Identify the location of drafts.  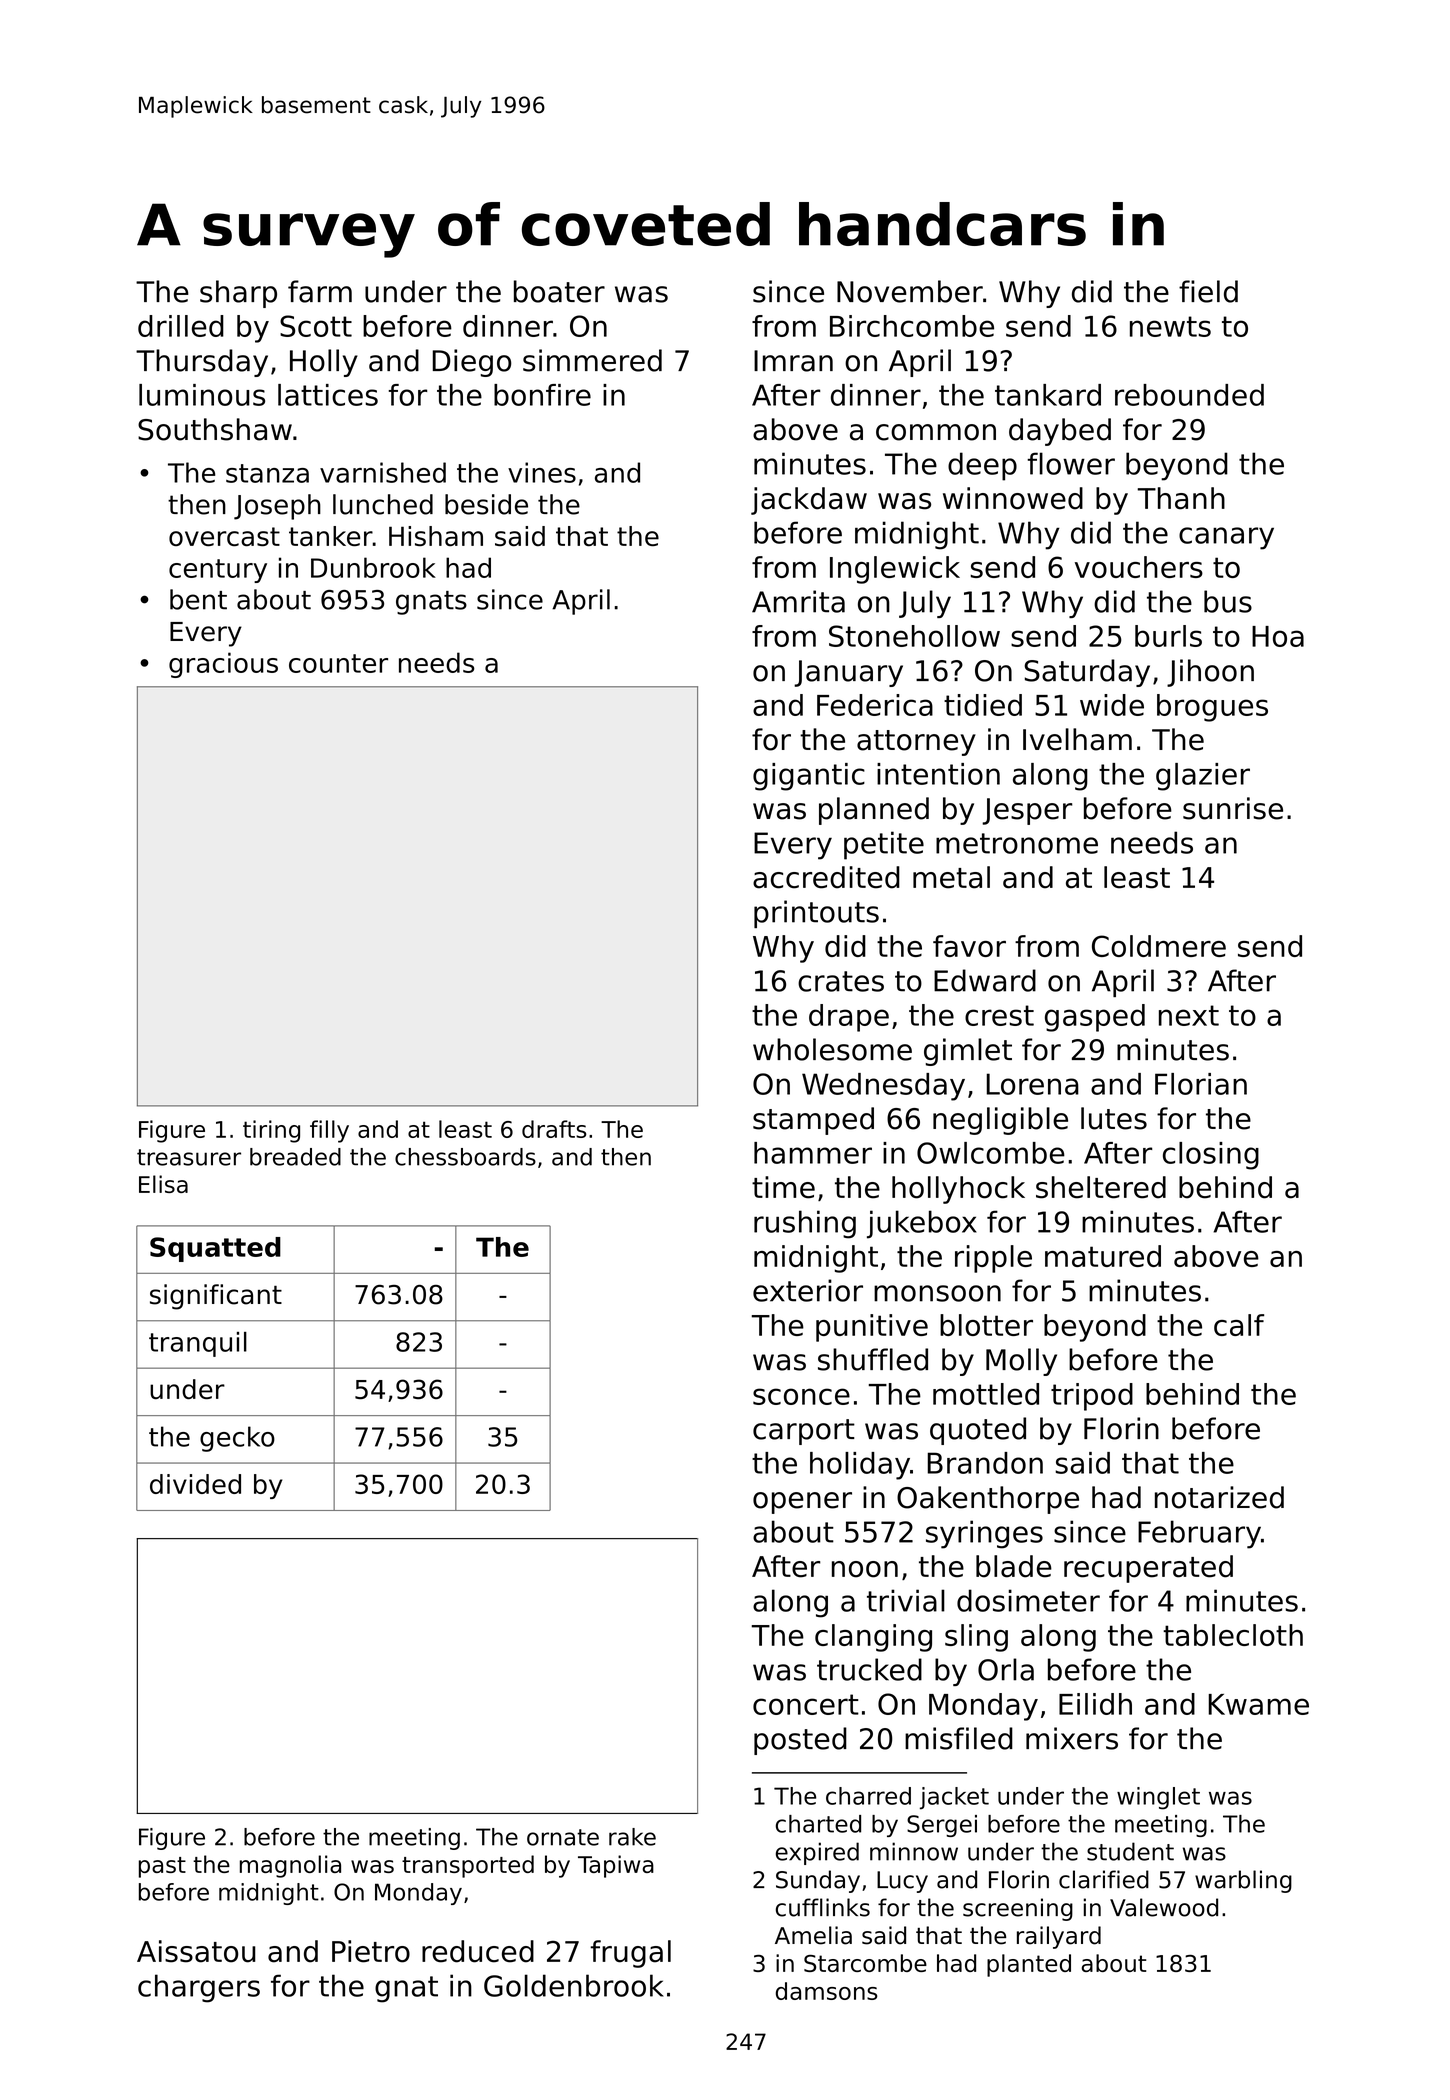
(554, 1129).
